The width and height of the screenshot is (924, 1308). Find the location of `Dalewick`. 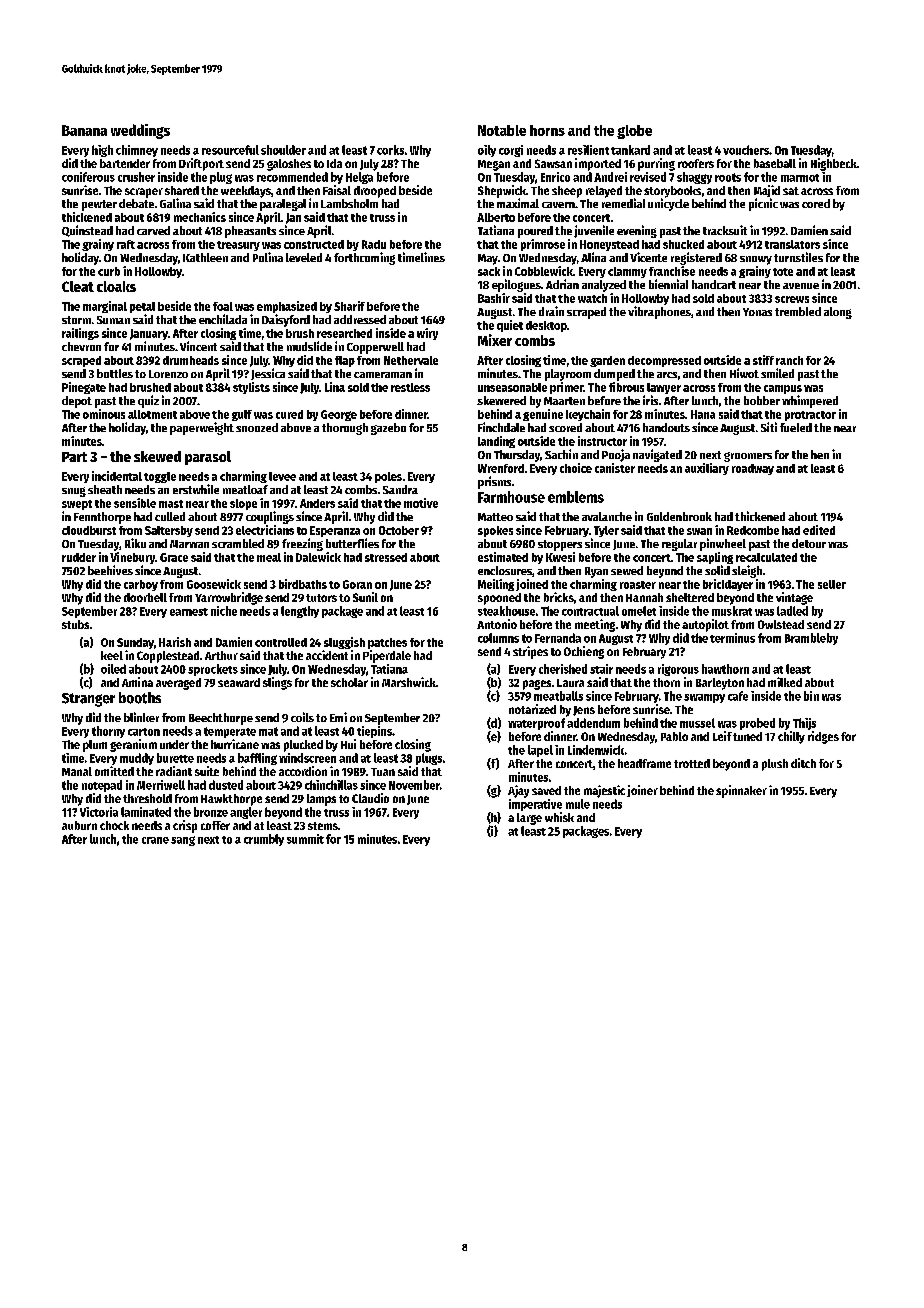

Dalewick is located at coordinates (318, 557).
